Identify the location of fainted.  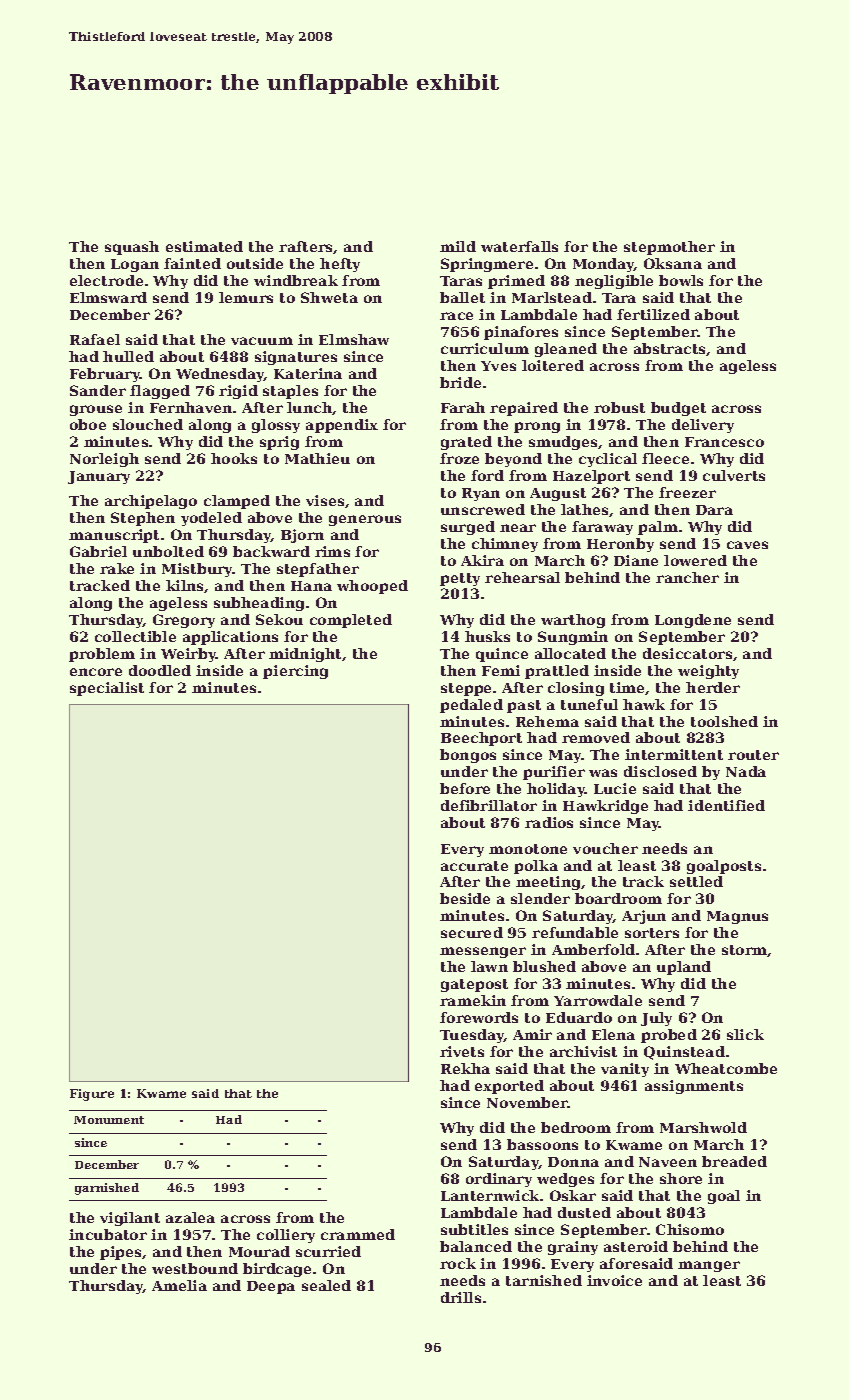
(192, 263).
